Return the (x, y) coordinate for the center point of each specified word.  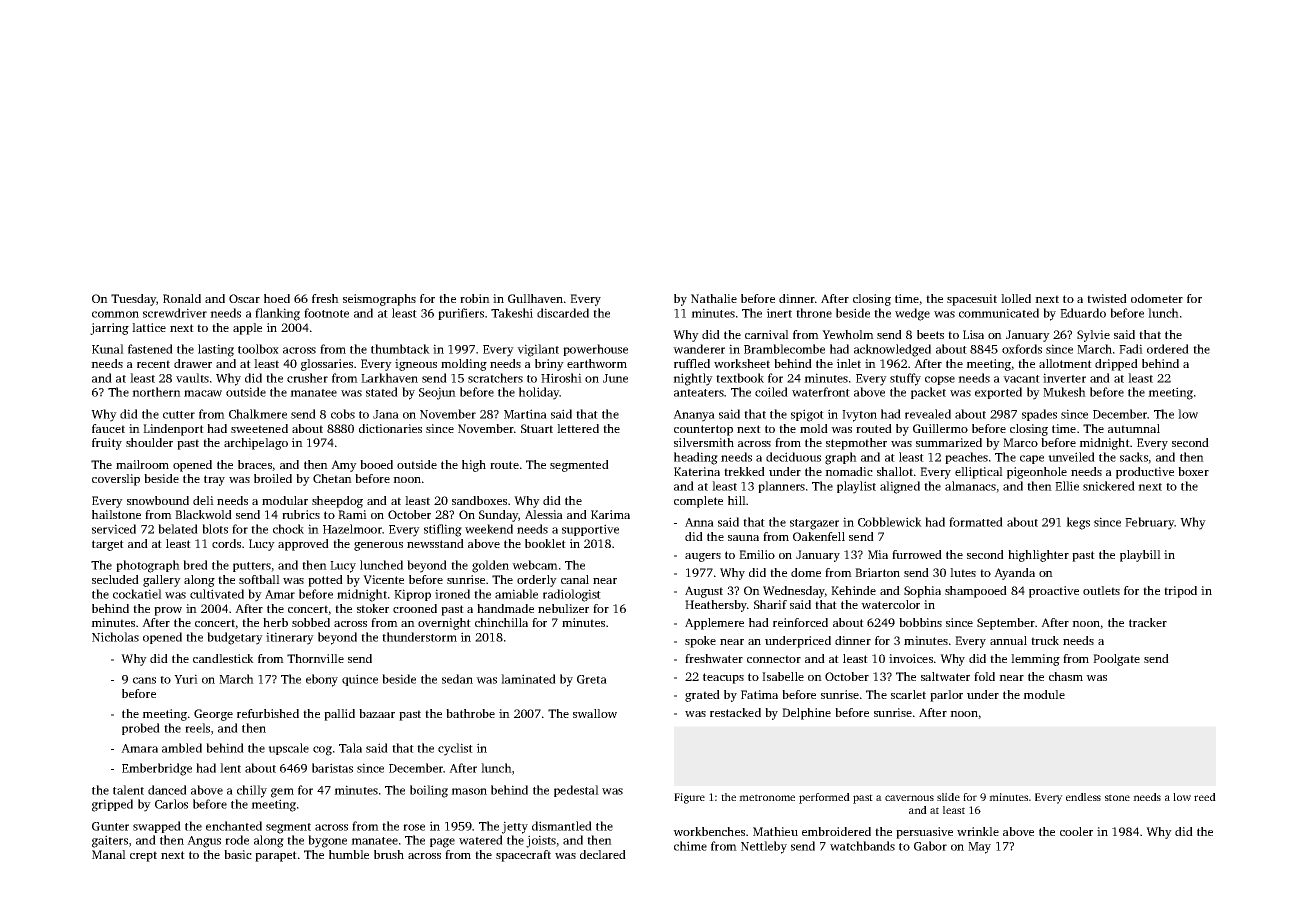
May (979, 848)
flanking (277, 314)
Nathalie (714, 298)
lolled (1016, 298)
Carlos (171, 804)
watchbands (862, 846)
